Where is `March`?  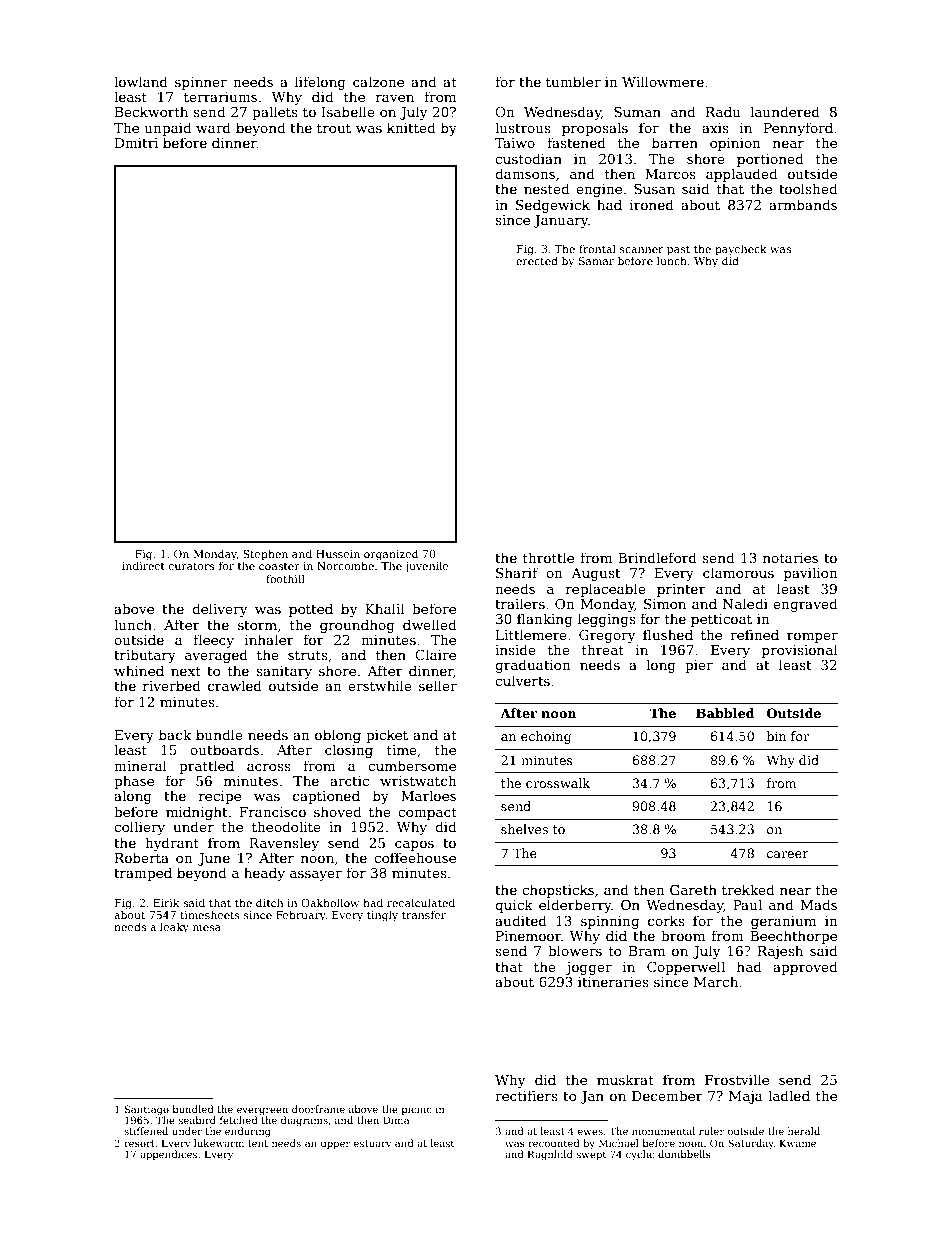
March is located at coordinates (716, 981).
